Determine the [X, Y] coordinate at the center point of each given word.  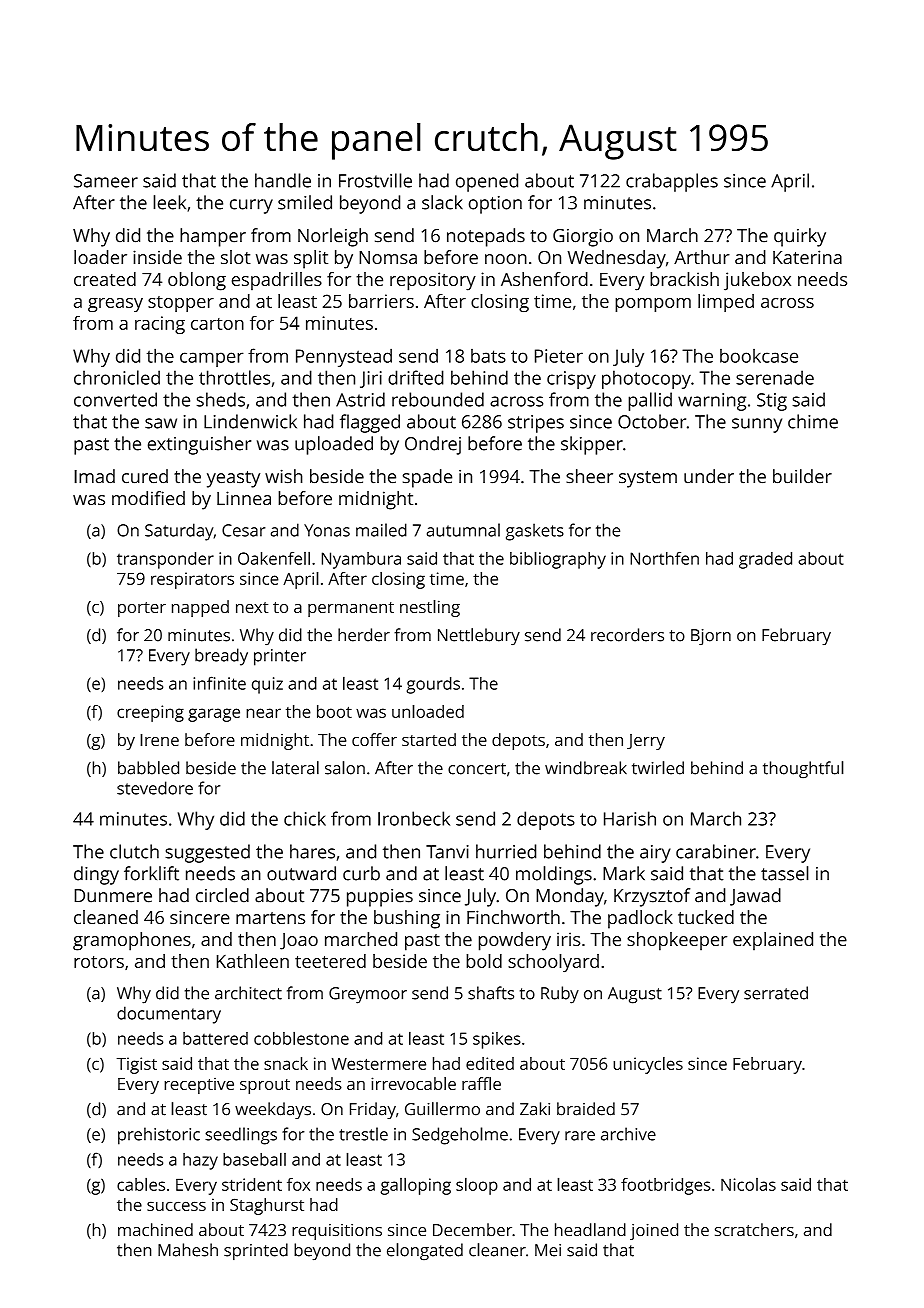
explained [773, 941]
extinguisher [199, 445]
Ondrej [433, 445]
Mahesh [188, 1250]
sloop [477, 1186]
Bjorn [711, 637]
